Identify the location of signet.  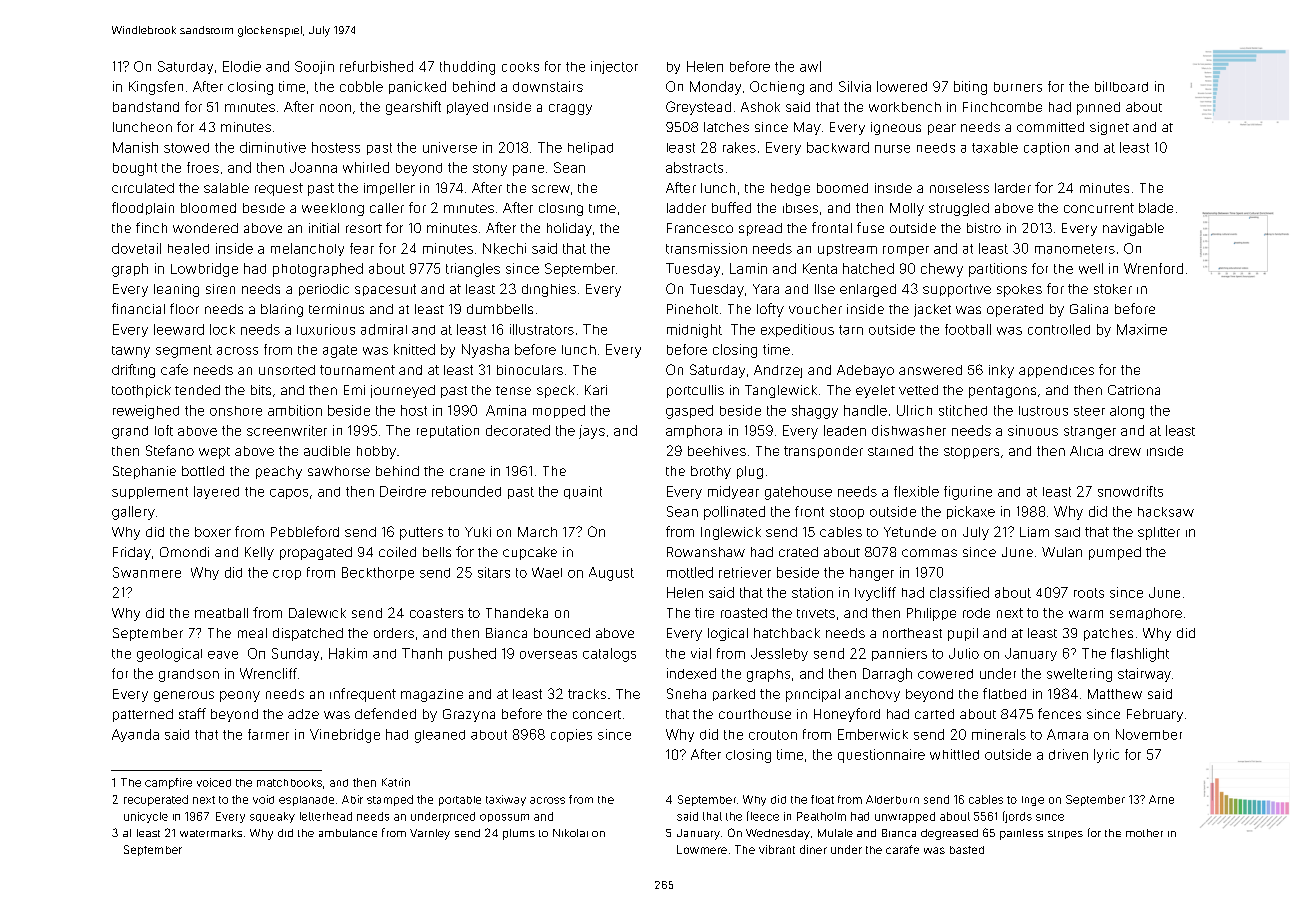
(1109, 128).
